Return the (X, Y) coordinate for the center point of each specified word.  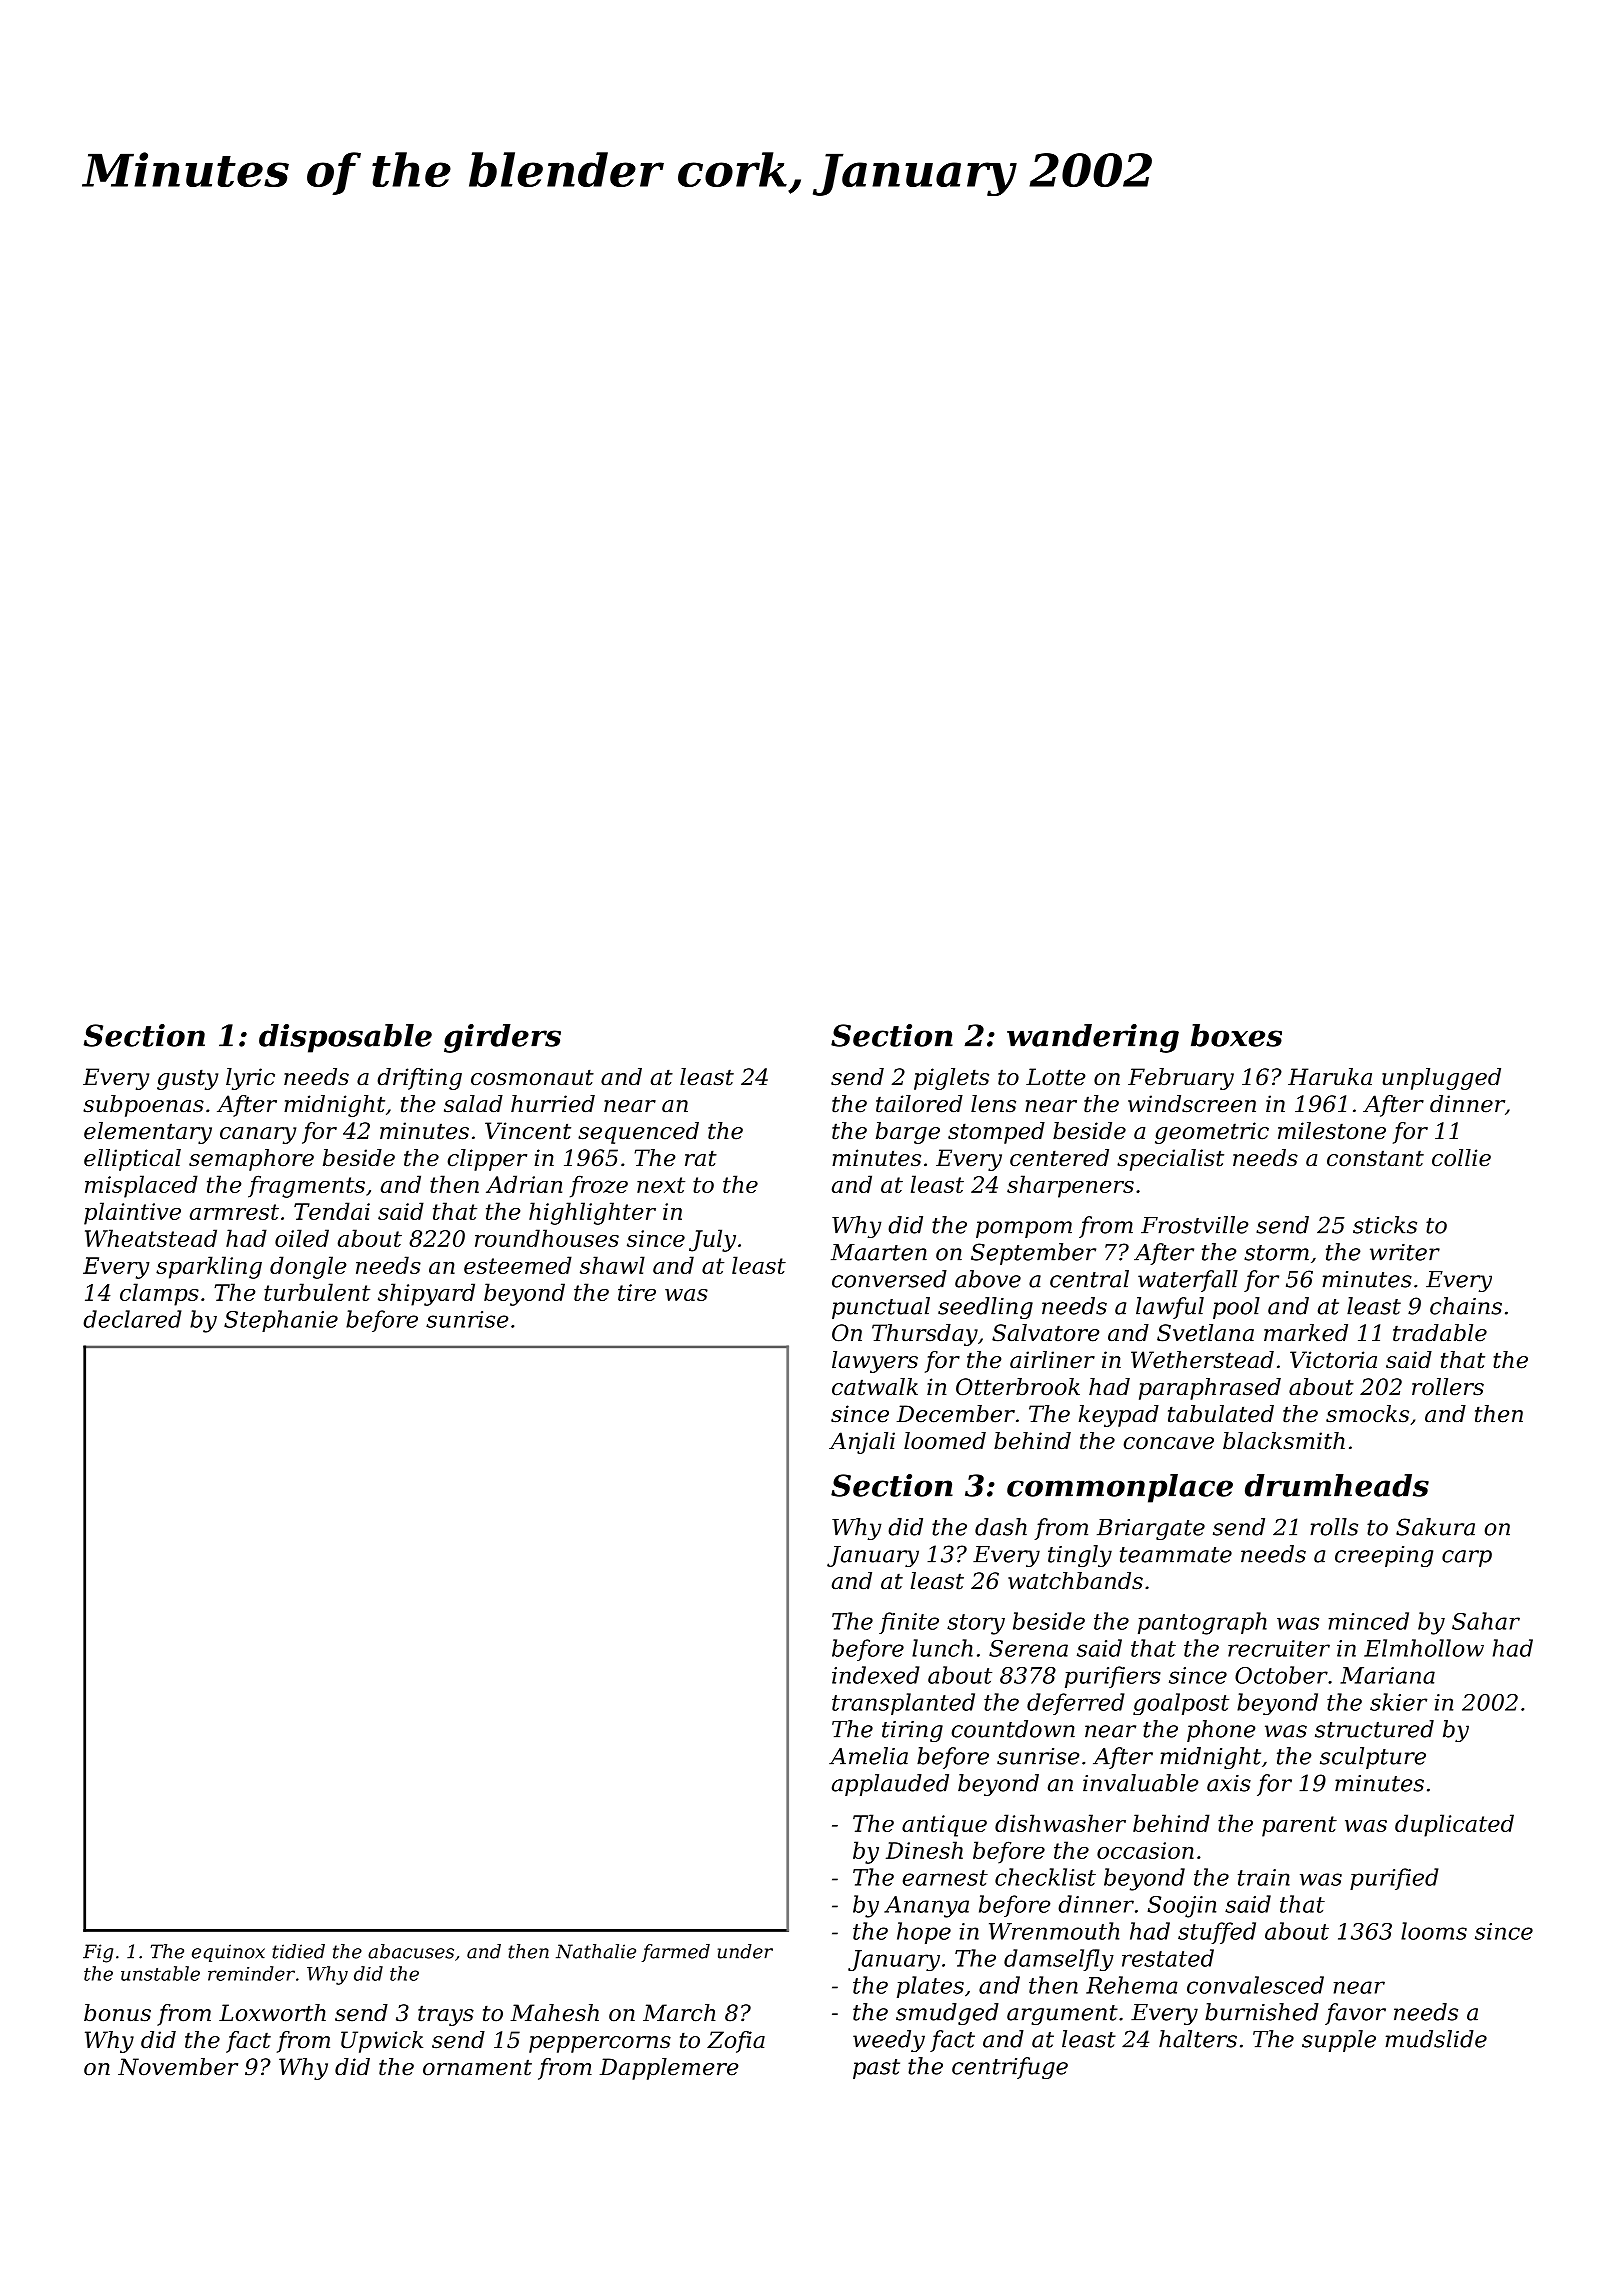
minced (1369, 1621)
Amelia (868, 1756)
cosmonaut (532, 1077)
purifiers (1113, 1677)
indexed (876, 1675)
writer (1405, 1252)
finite (909, 1623)
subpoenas (143, 1106)
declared (132, 1319)
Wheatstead (151, 1238)
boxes (1236, 1035)
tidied (298, 1951)
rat (701, 1158)
